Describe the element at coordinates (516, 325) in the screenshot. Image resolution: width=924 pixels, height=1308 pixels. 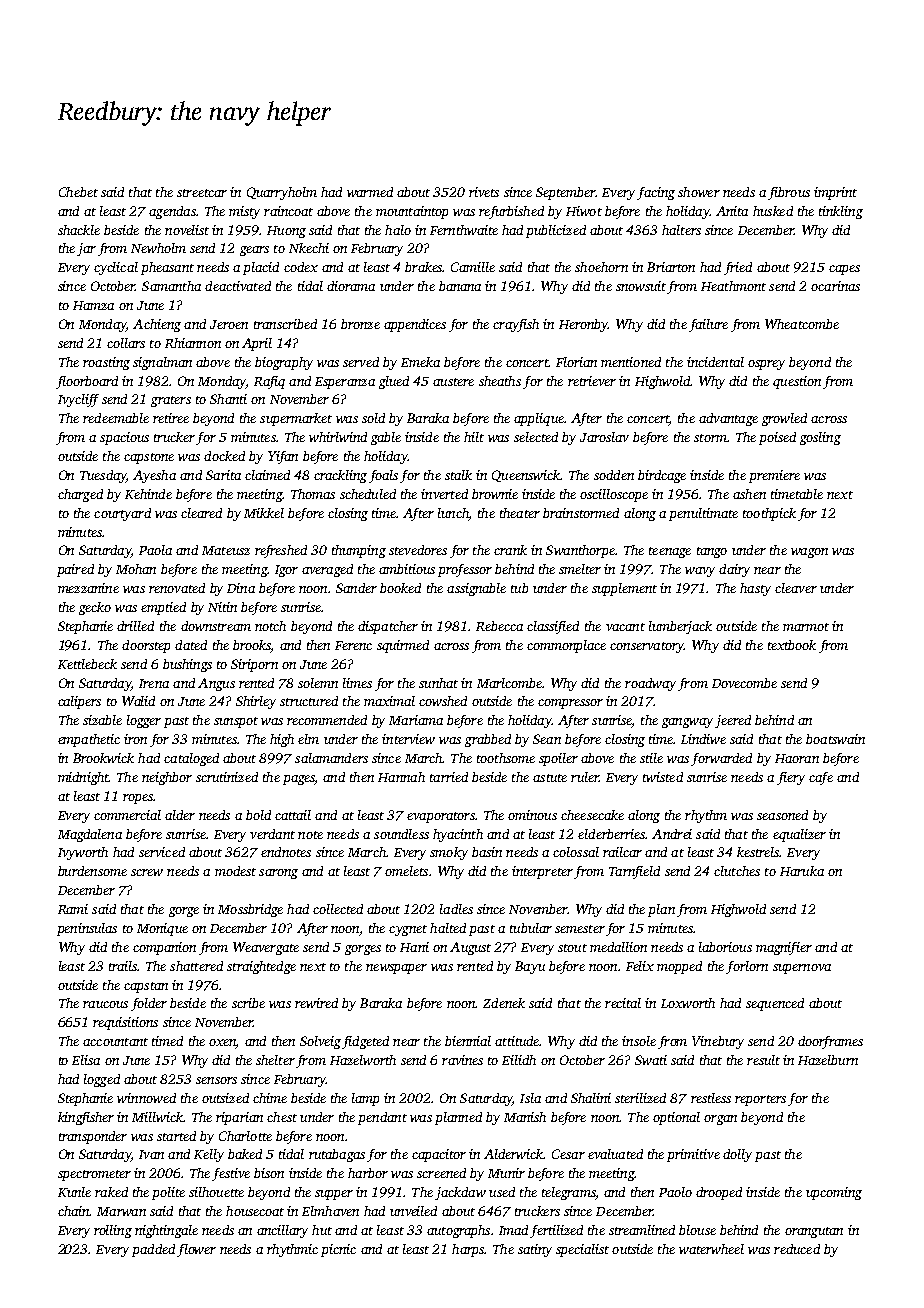
I see `crayfish` at that location.
